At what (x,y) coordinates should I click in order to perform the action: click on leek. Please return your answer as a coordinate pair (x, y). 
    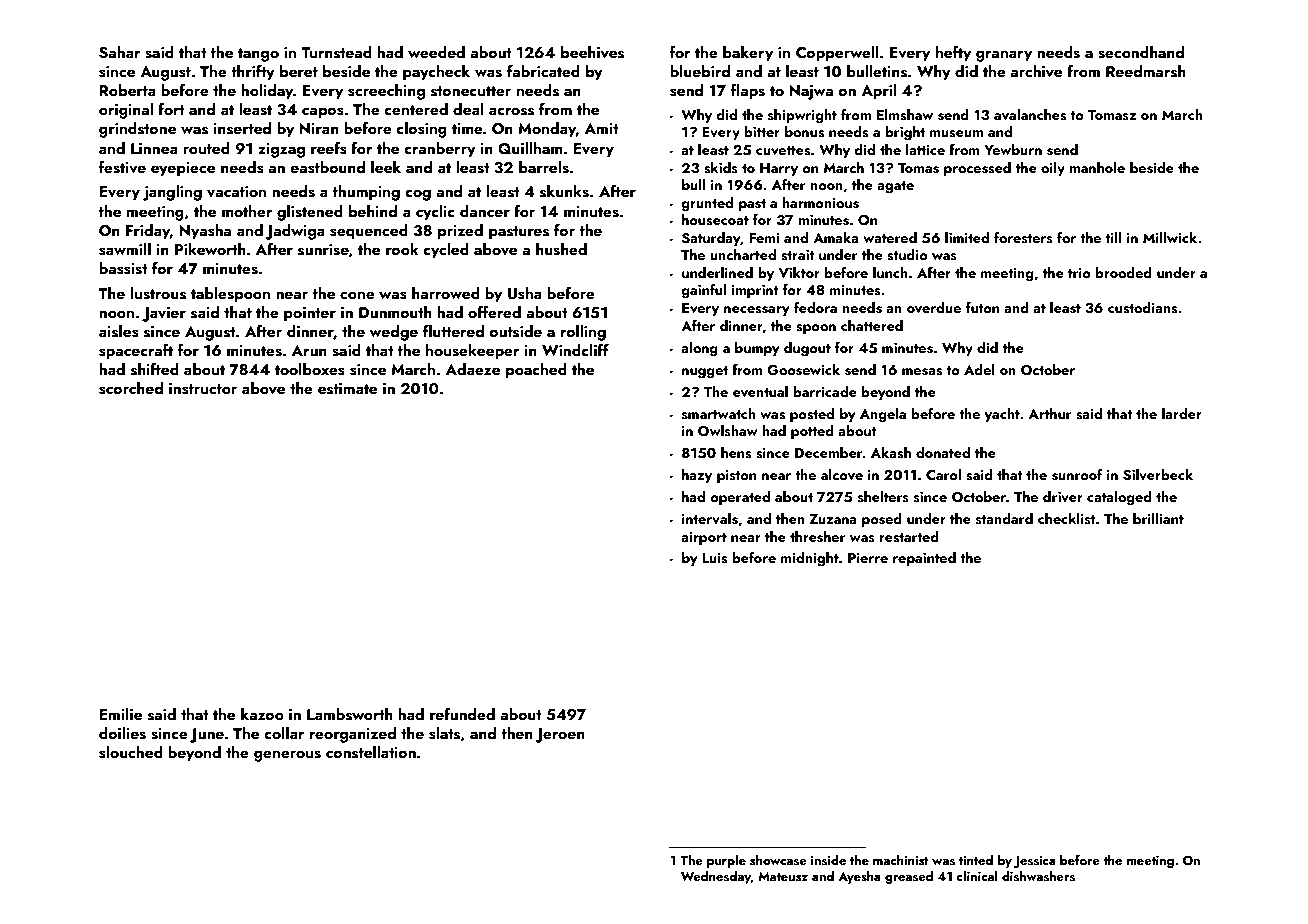
    Looking at the image, I should click on (386, 167).
